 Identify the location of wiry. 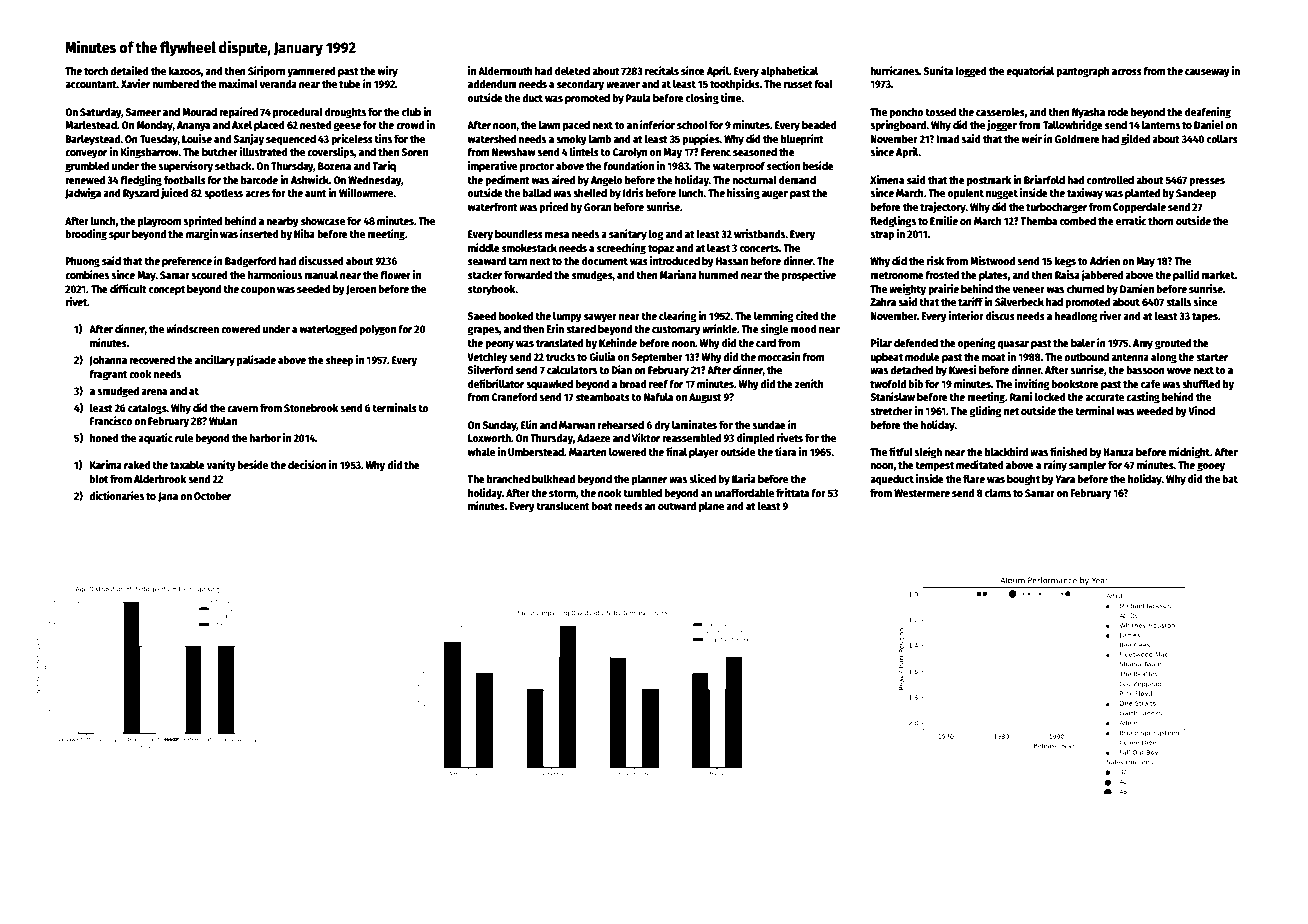
(387, 72).
